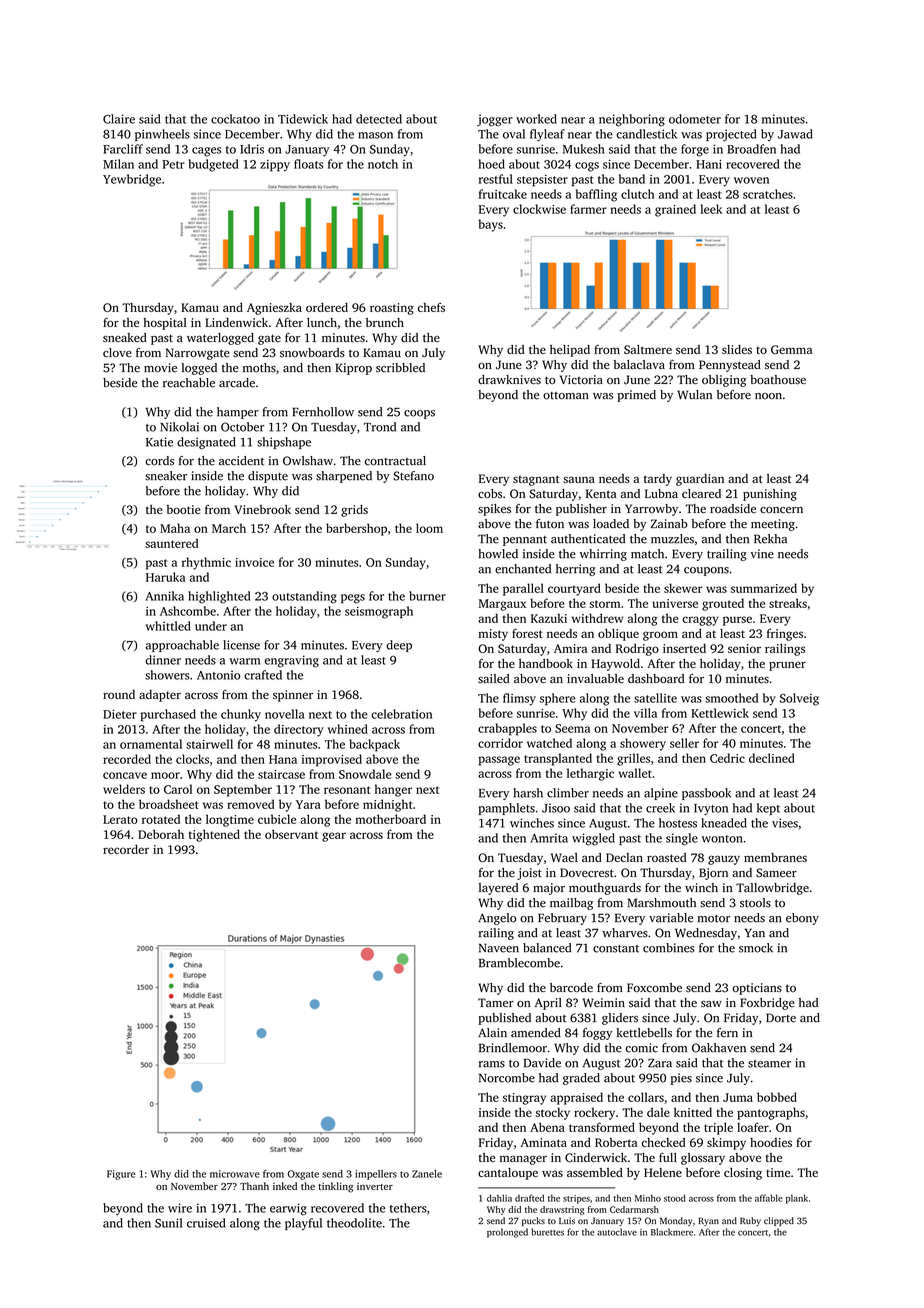 This image has width=924, height=1308. Describe the element at coordinates (166, 476) in the image. I see `sneaker` at that location.
